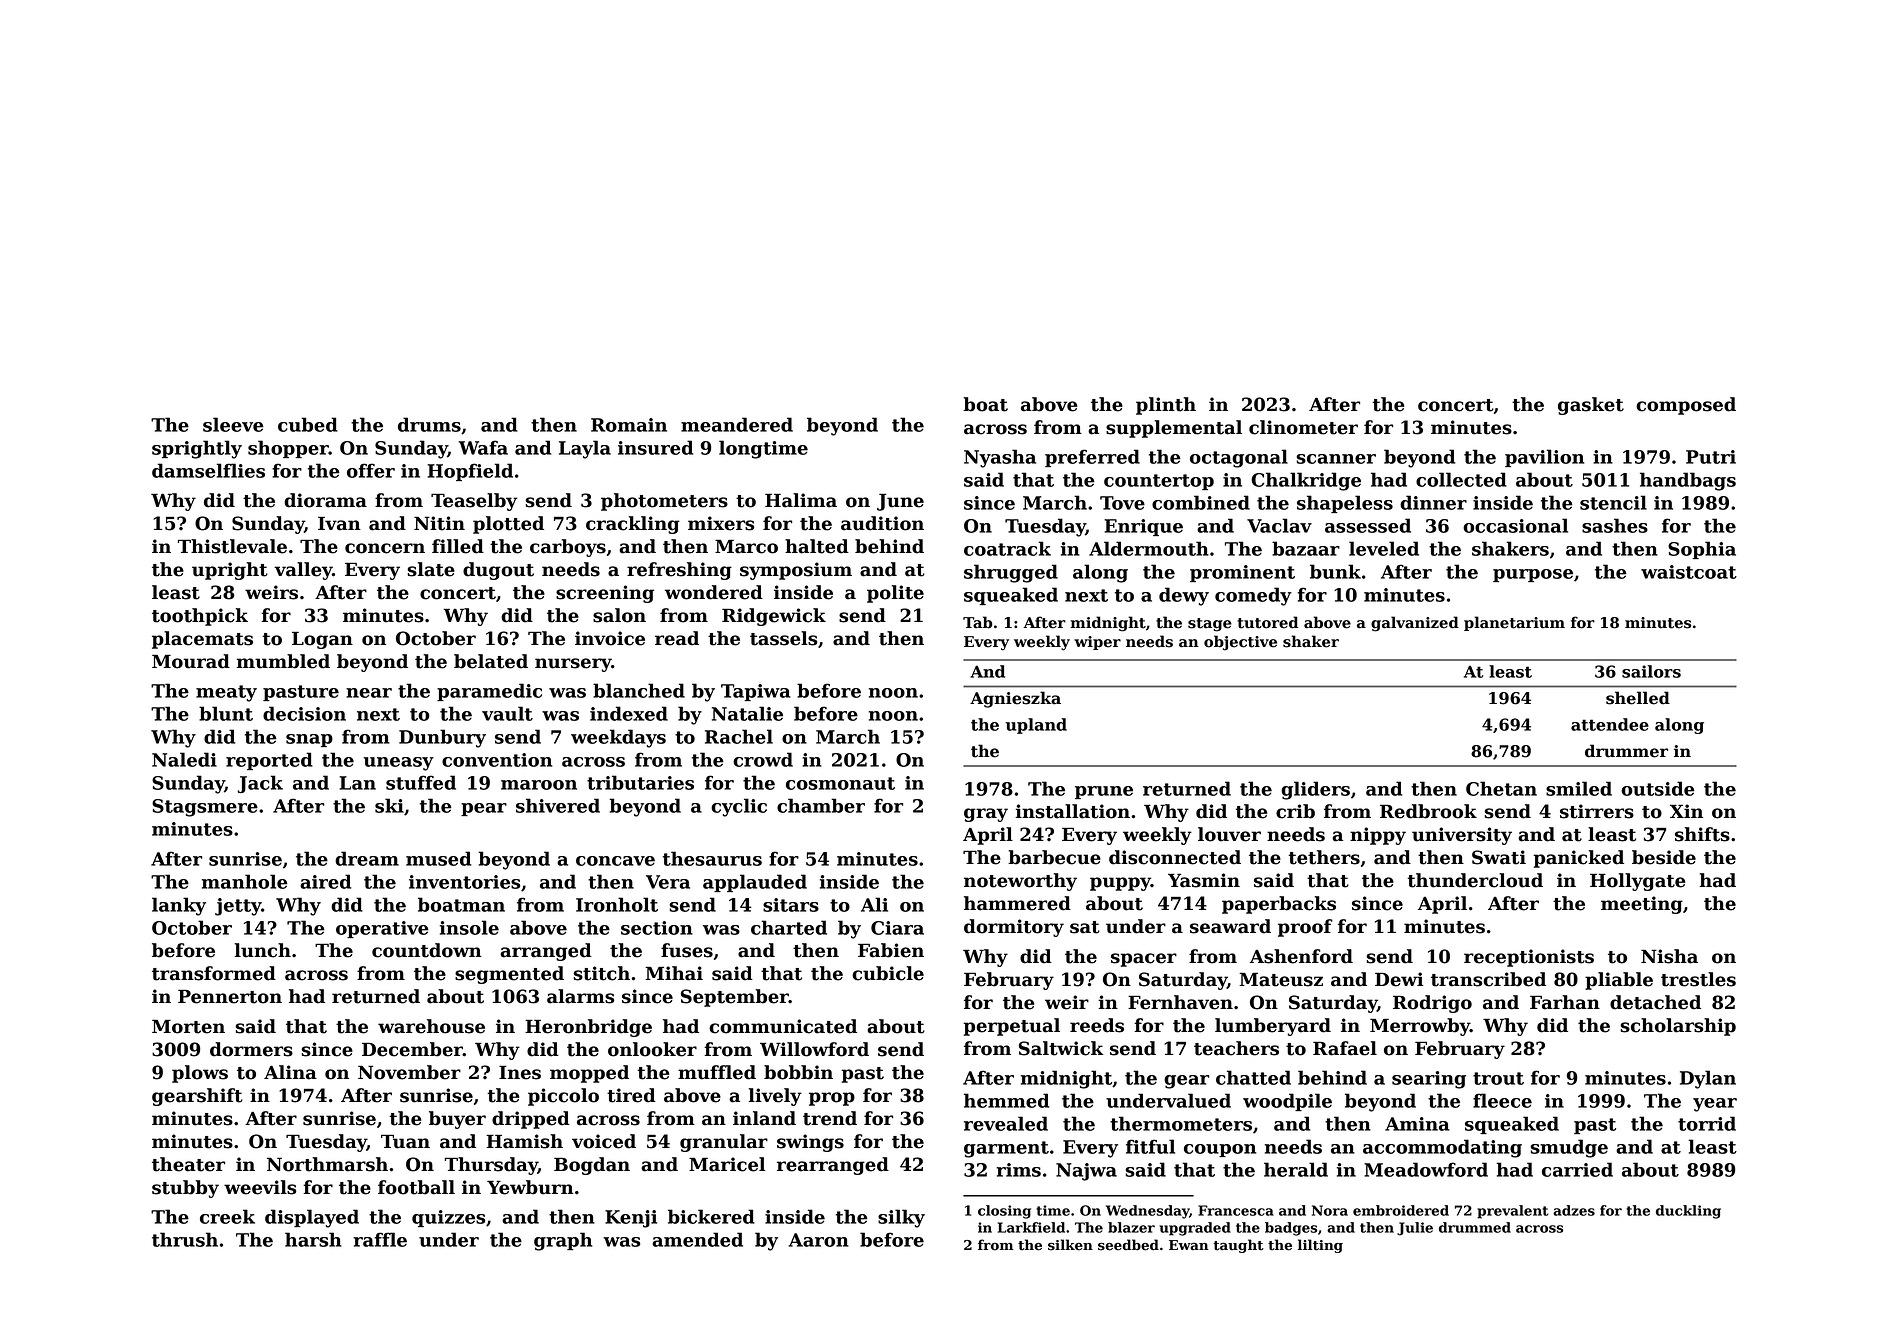 The width and height of the image is (1888, 1335). Describe the element at coordinates (1514, 623) in the image. I see `planetarium` at that location.
